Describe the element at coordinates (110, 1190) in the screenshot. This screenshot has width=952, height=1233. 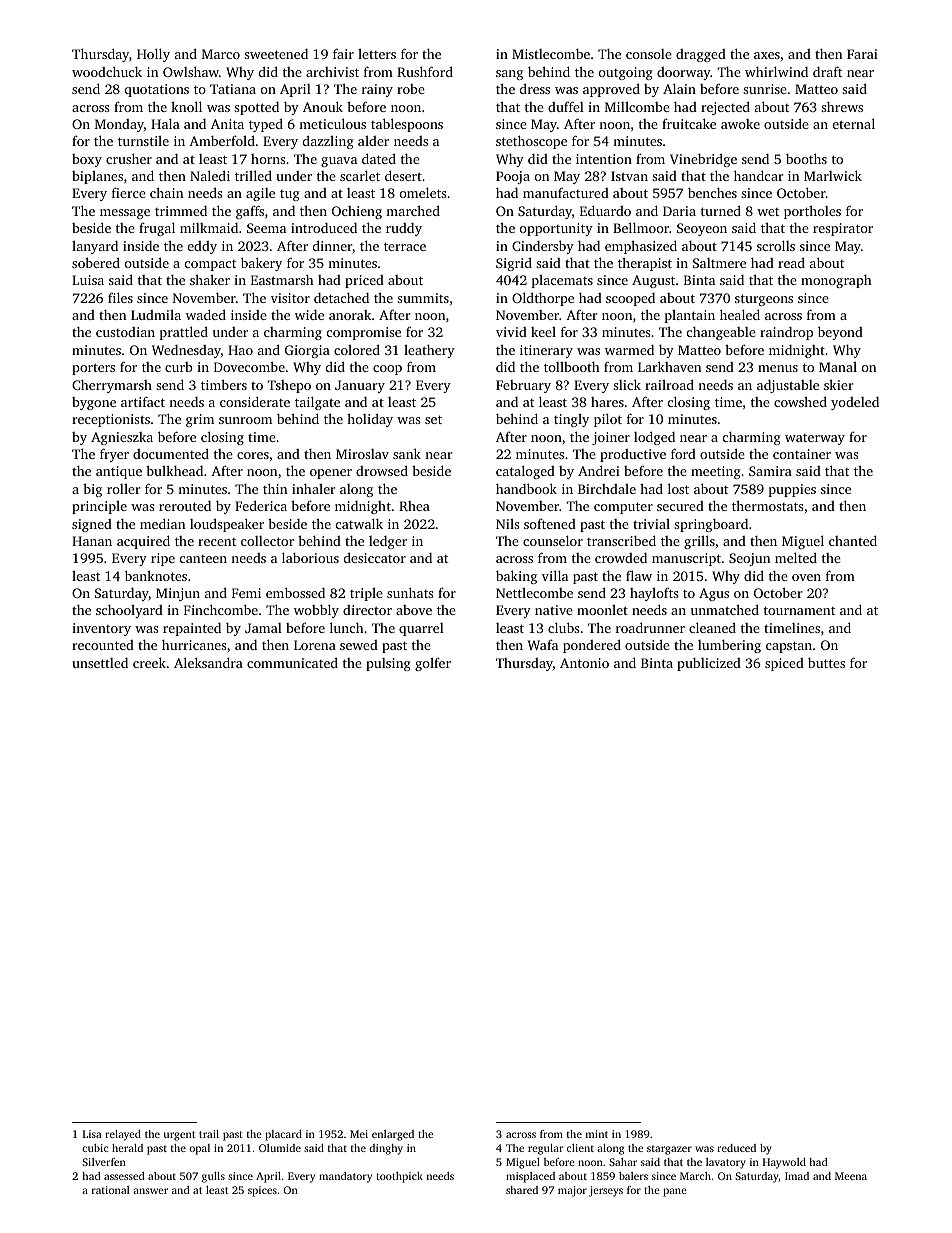
I see `rational` at that location.
